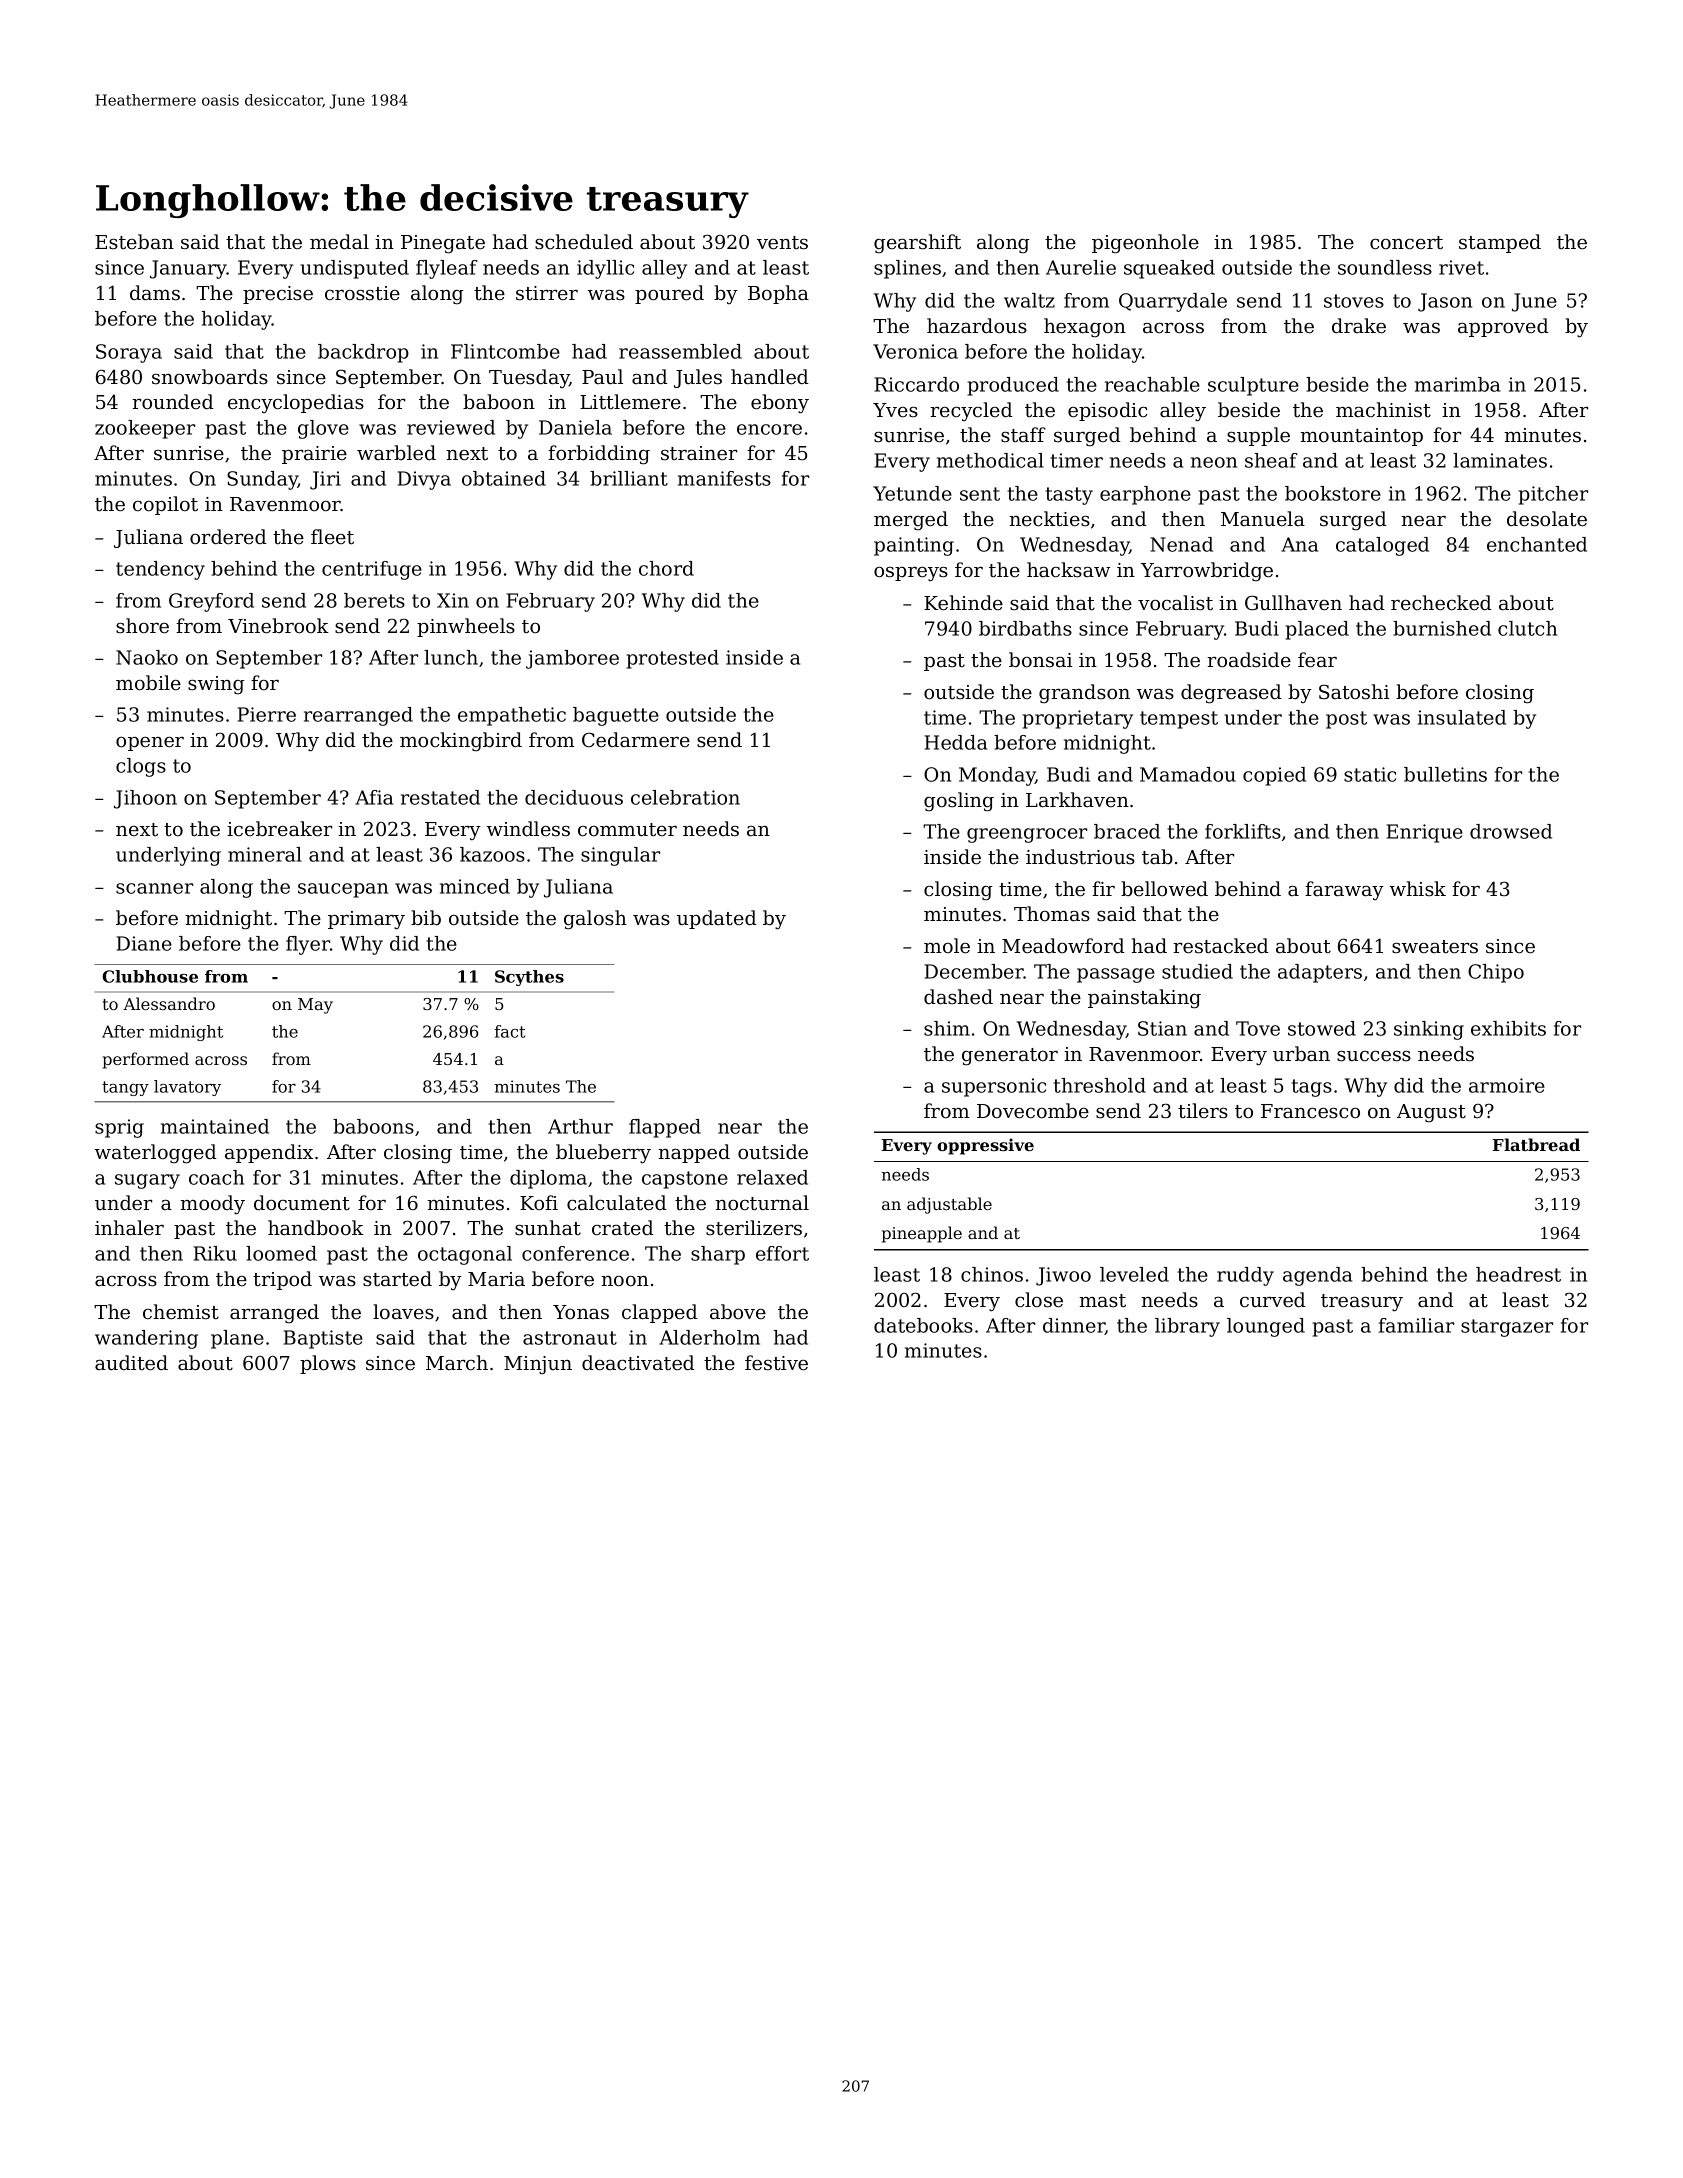 The width and height of the screenshot is (1683, 2178). I want to click on forklifts, so click(1243, 831).
